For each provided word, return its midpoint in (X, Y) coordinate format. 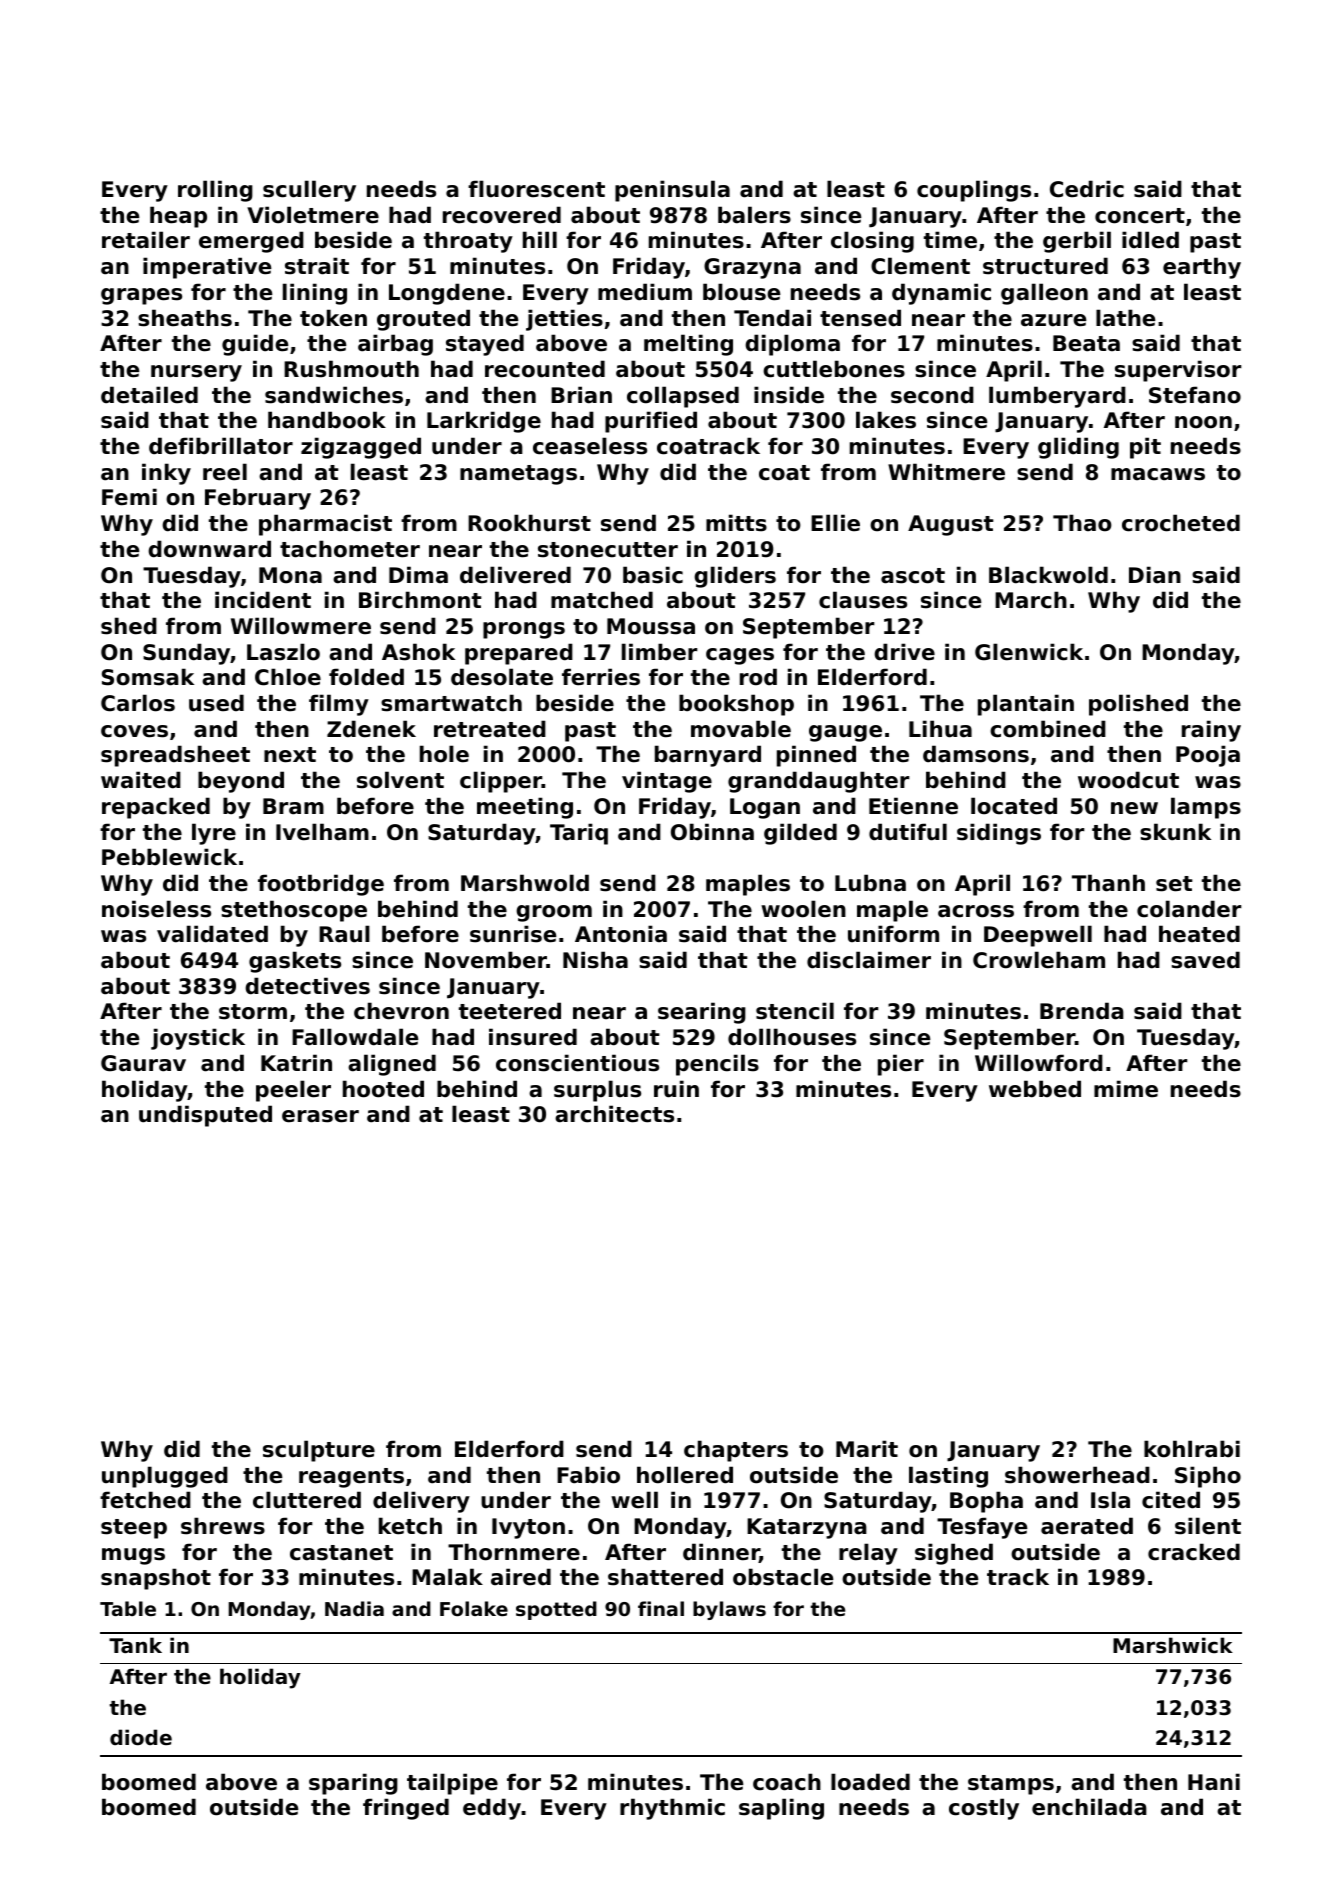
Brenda (1082, 1011)
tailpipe (452, 1784)
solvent (400, 780)
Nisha (595, 960)
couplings (974, 191)
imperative (207, 268)
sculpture (319, 1451)
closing (872, 242)
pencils (717, 1065)
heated (1199, 934)
